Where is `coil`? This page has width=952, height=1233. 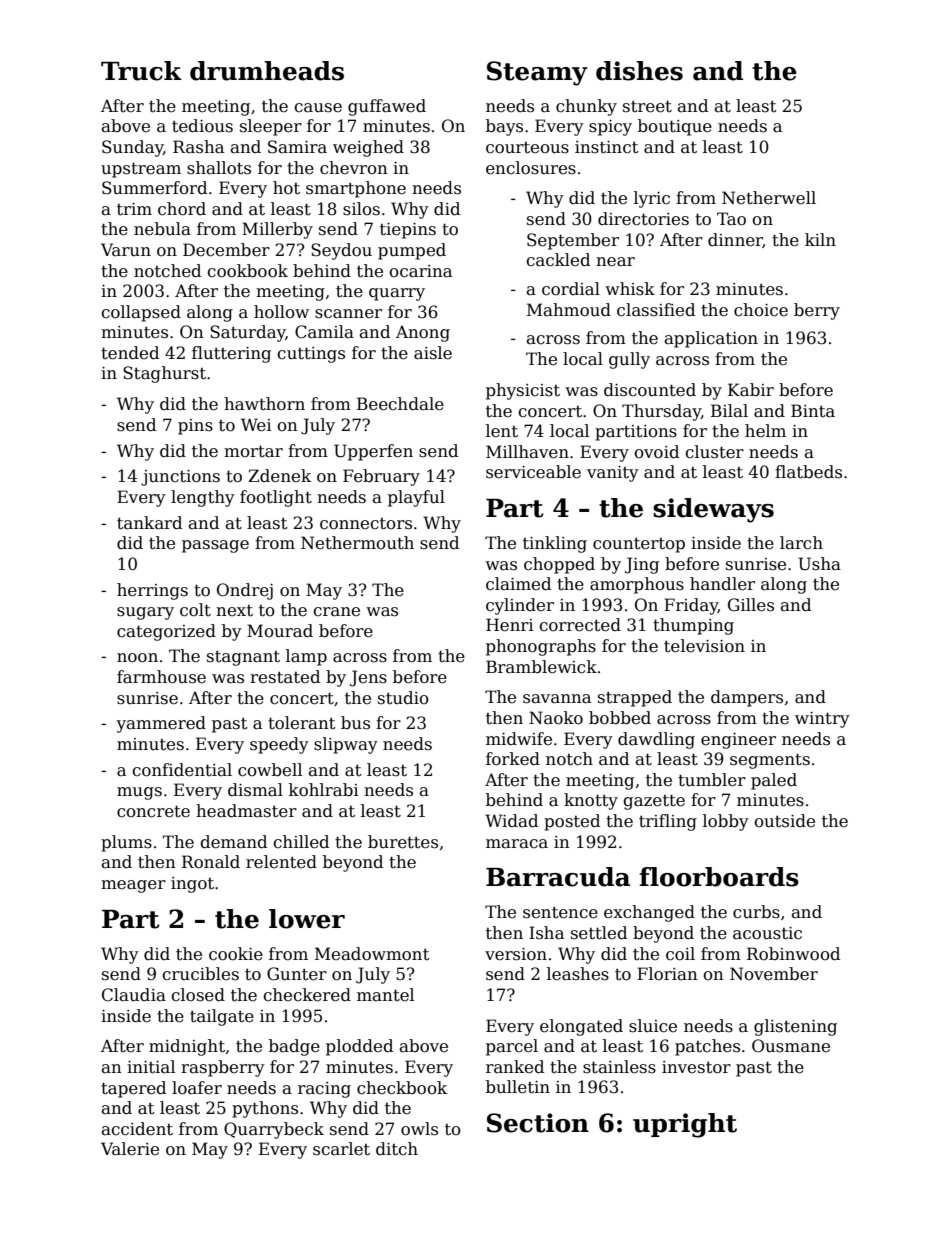 coil is located at coordinates (680, 954).
